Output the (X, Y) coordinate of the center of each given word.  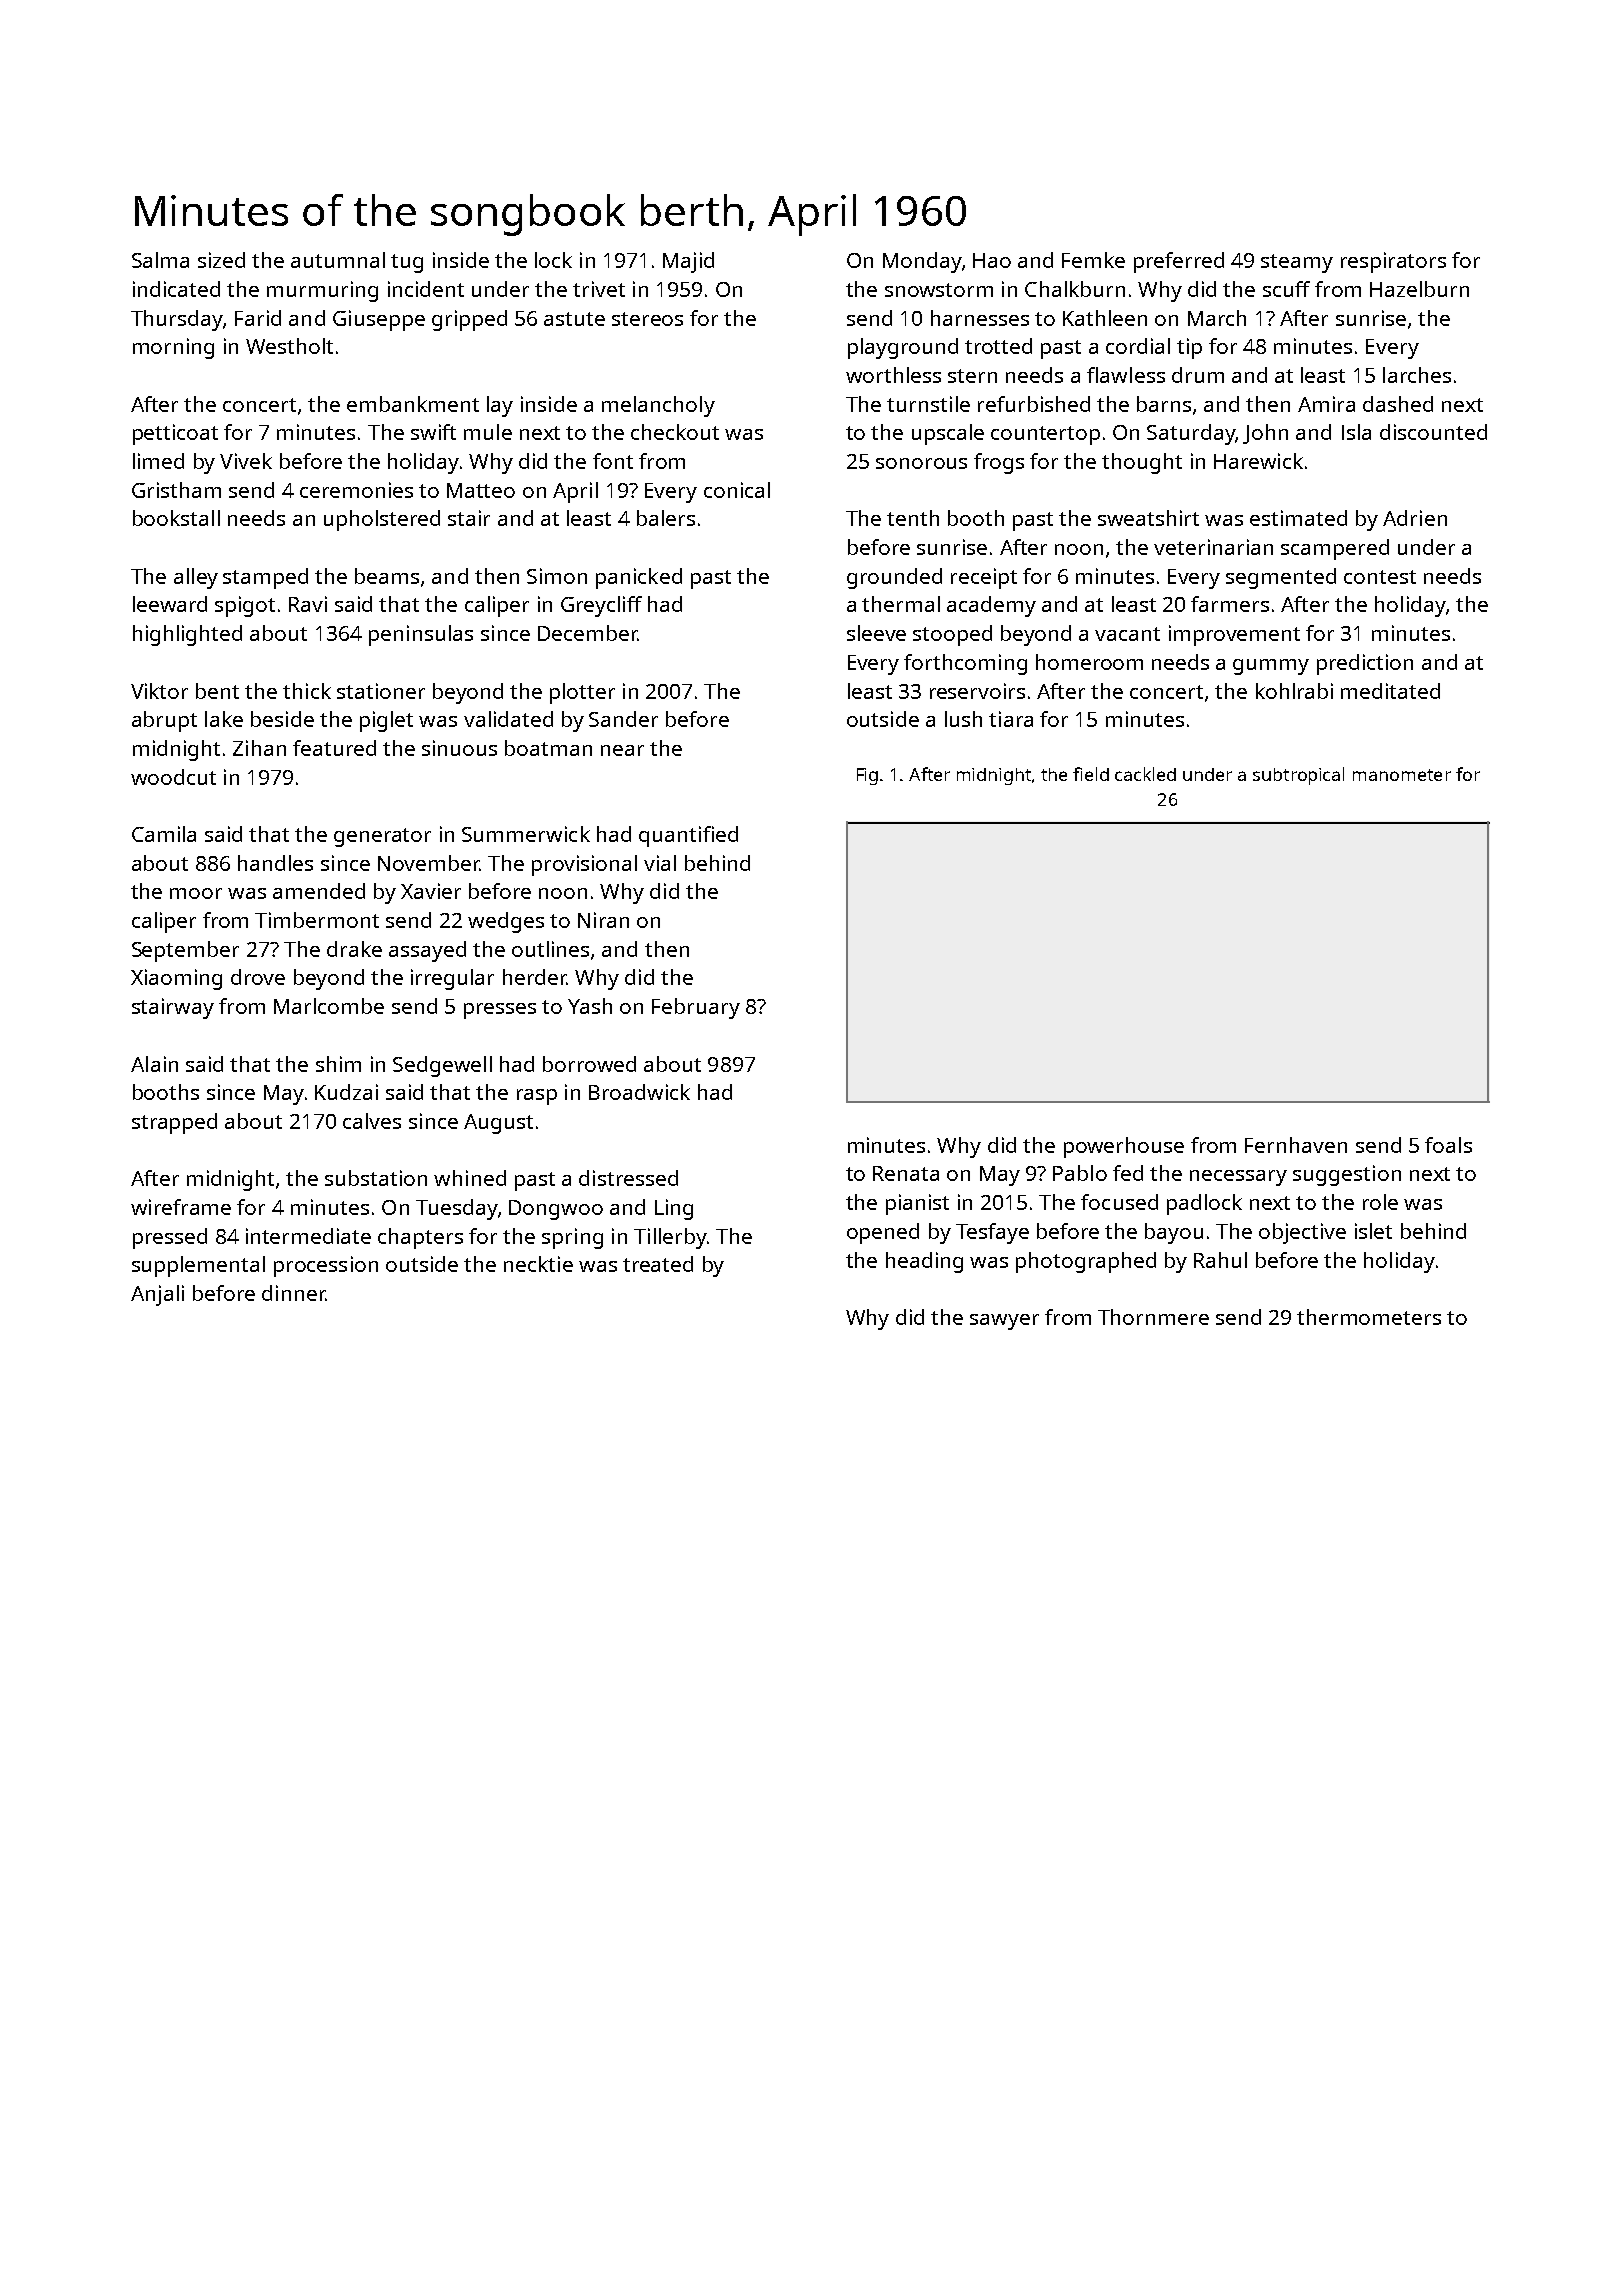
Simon (557, 576)
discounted (1433, 432)
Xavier (431, 891)
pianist (917, 1204)
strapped (174, 1123)
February (696, 1008)
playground (903, 348)
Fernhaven (1296, 1145)
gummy (1271, 667)
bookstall (176, 518)
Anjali (157, 1295)
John (1265, 434)
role (1380, 1202)
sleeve (876, 633)
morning (173, 348)
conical (737, 490)
